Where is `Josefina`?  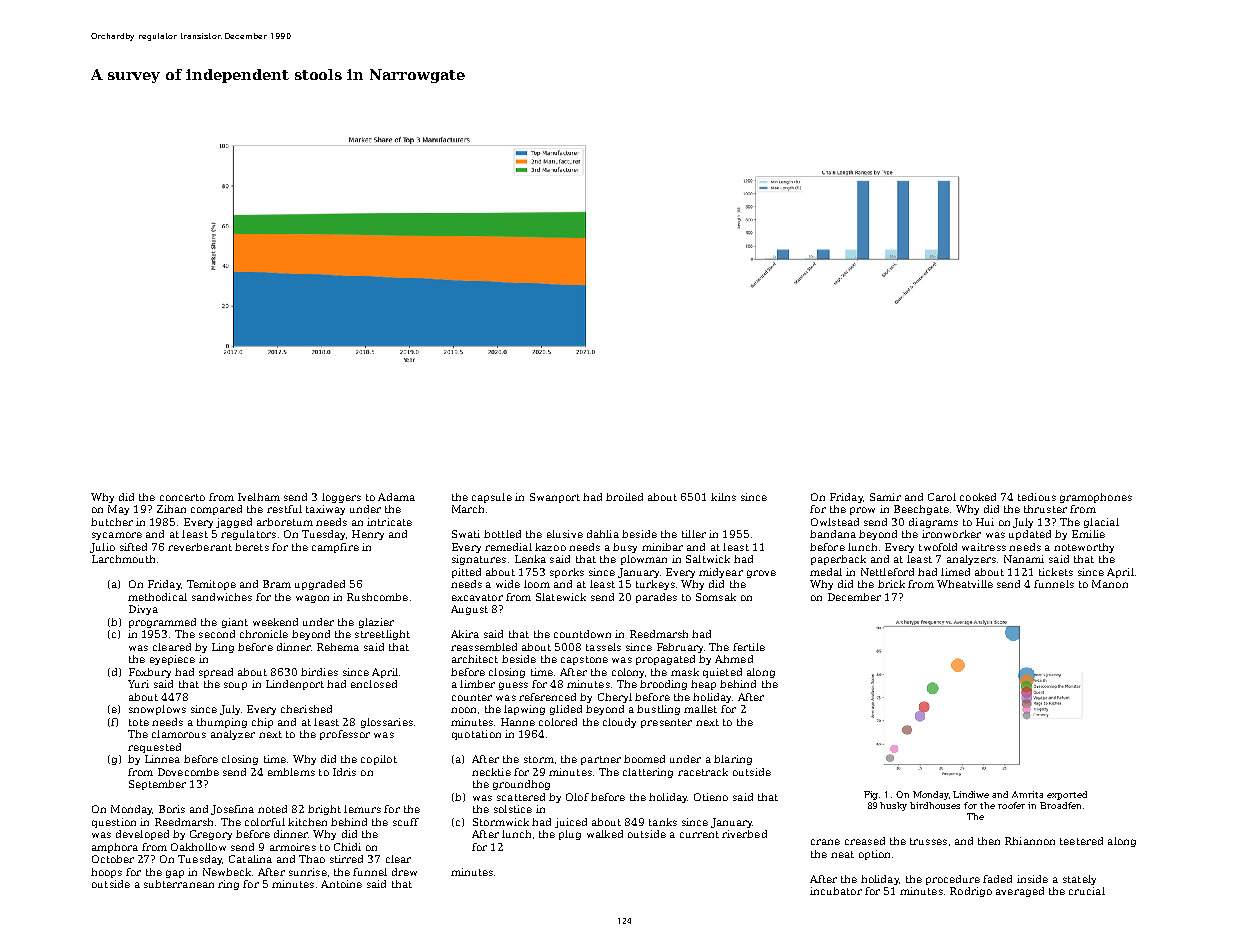
Josefina is located at coordinates (232, 810).
